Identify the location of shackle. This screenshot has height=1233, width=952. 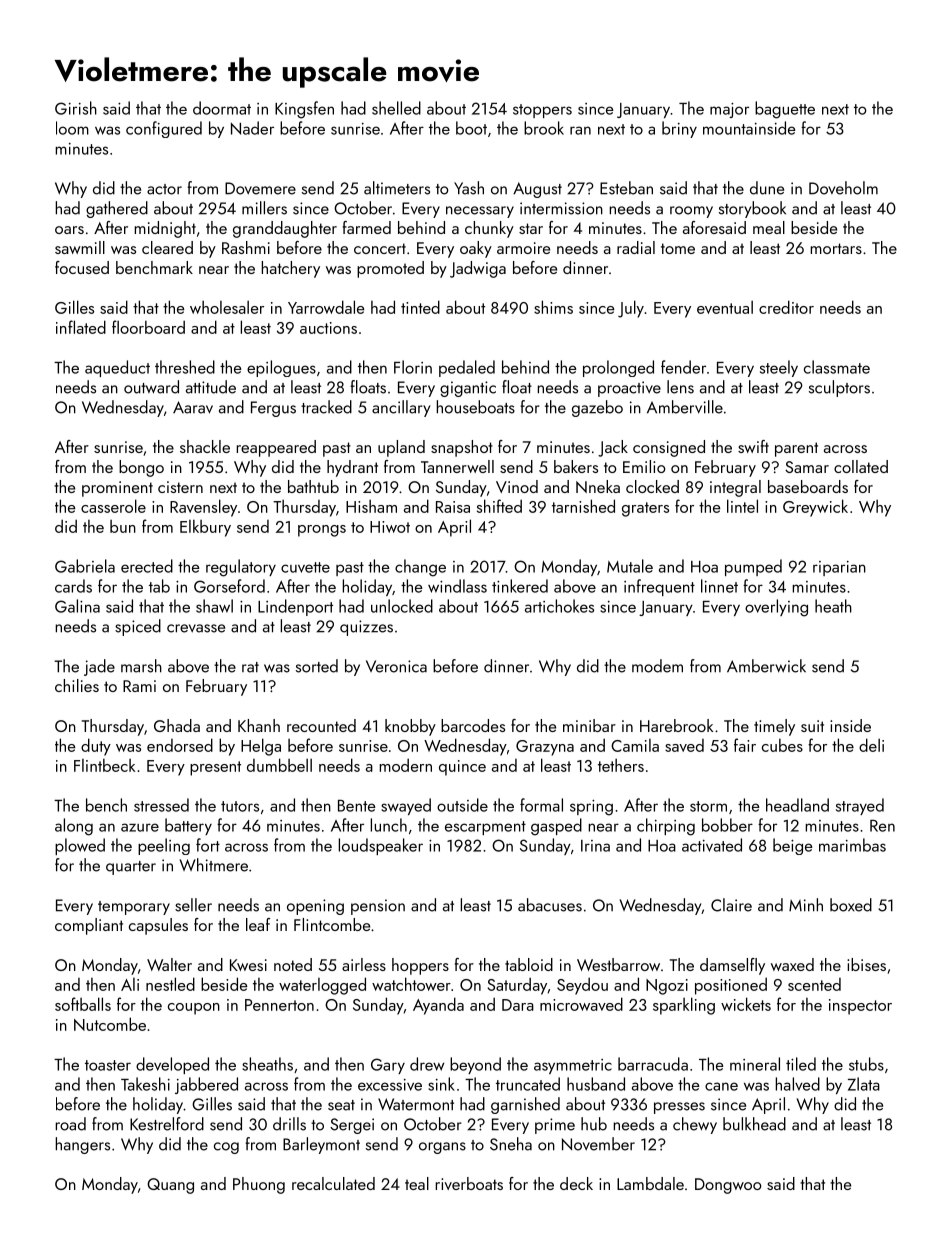
(205, 446).
